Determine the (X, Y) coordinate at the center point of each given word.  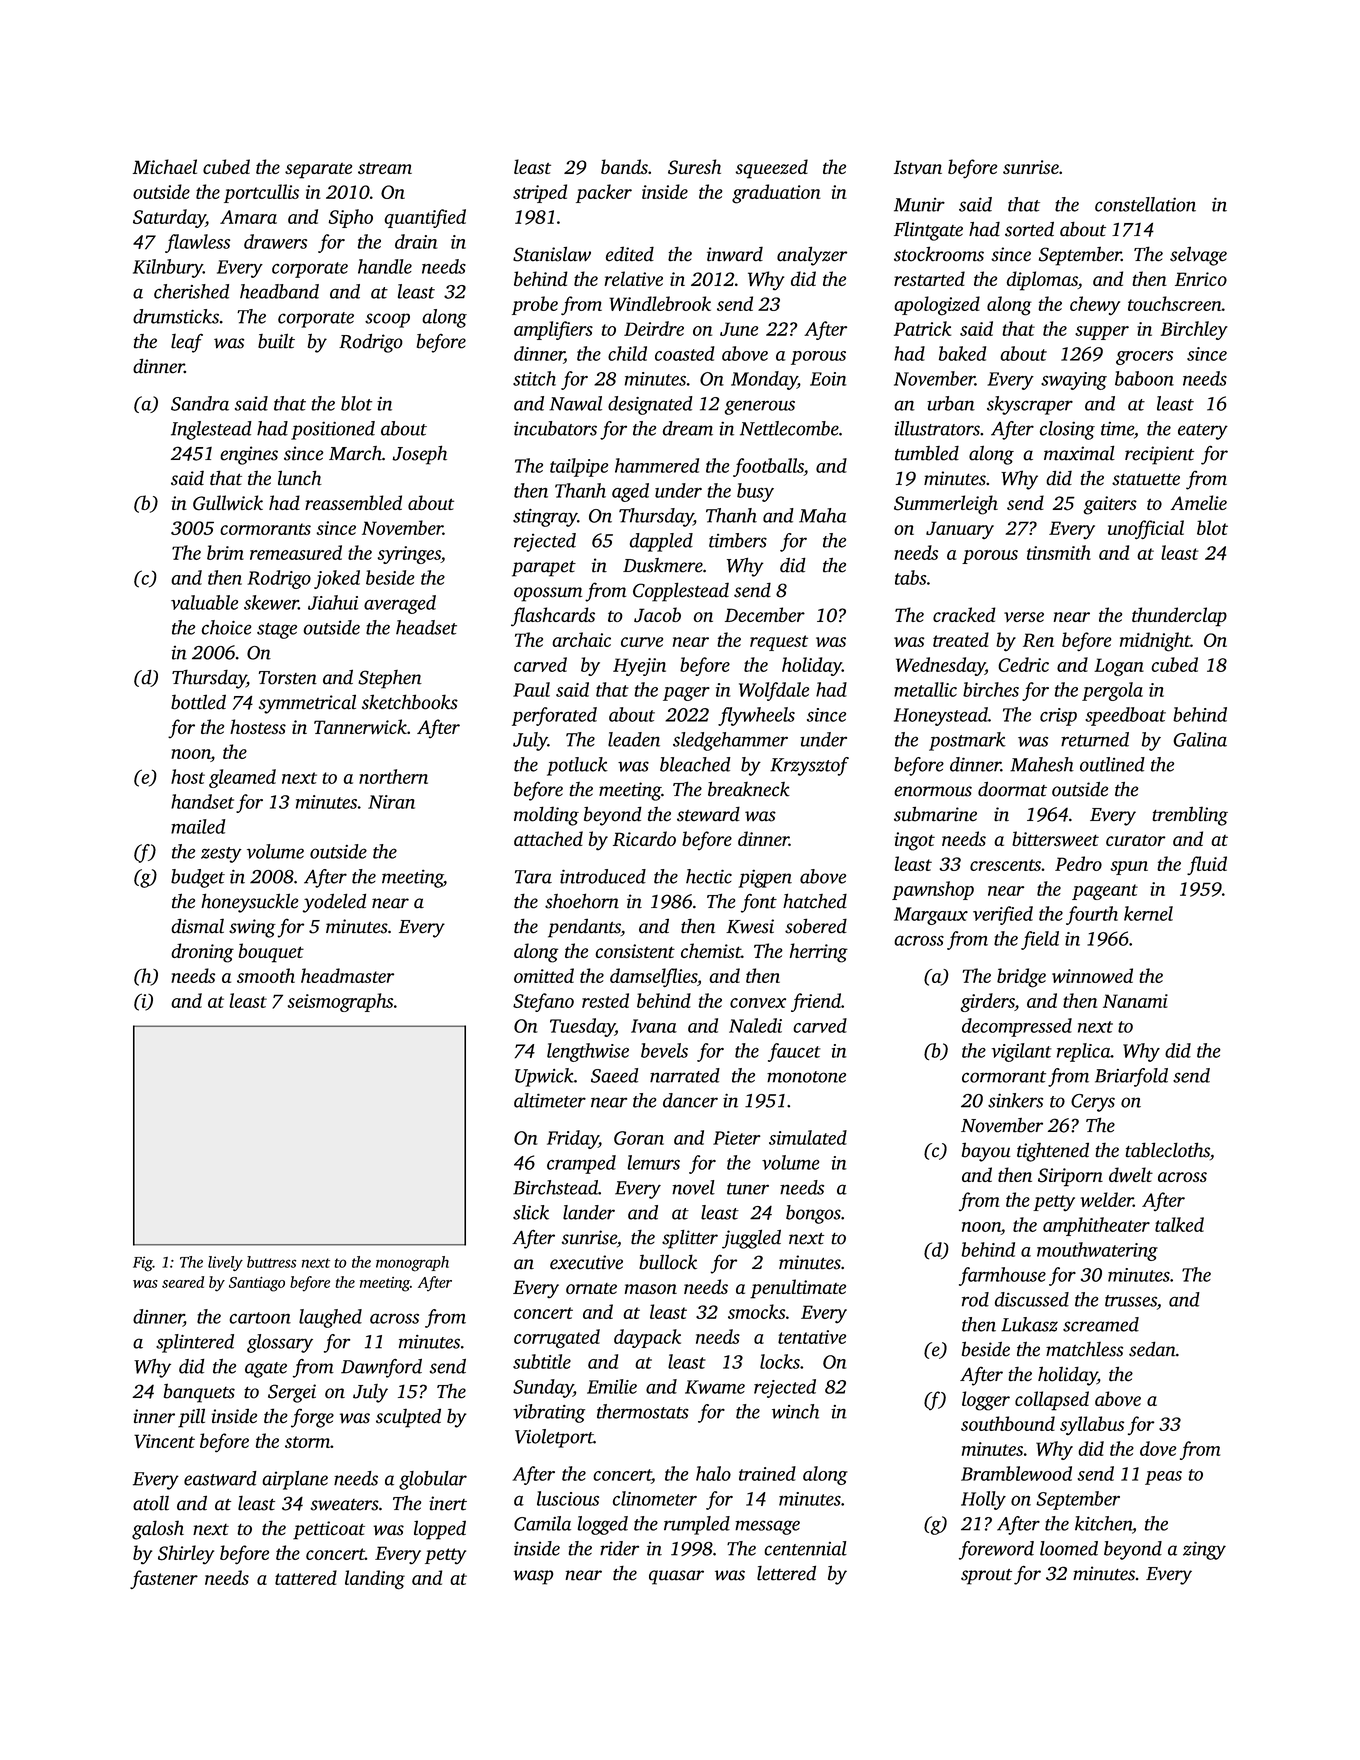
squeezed (772, 169)
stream (385, 168)
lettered (786, 1573)
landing (375, 1580)
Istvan (918, 167)
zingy (1204, 1551)
